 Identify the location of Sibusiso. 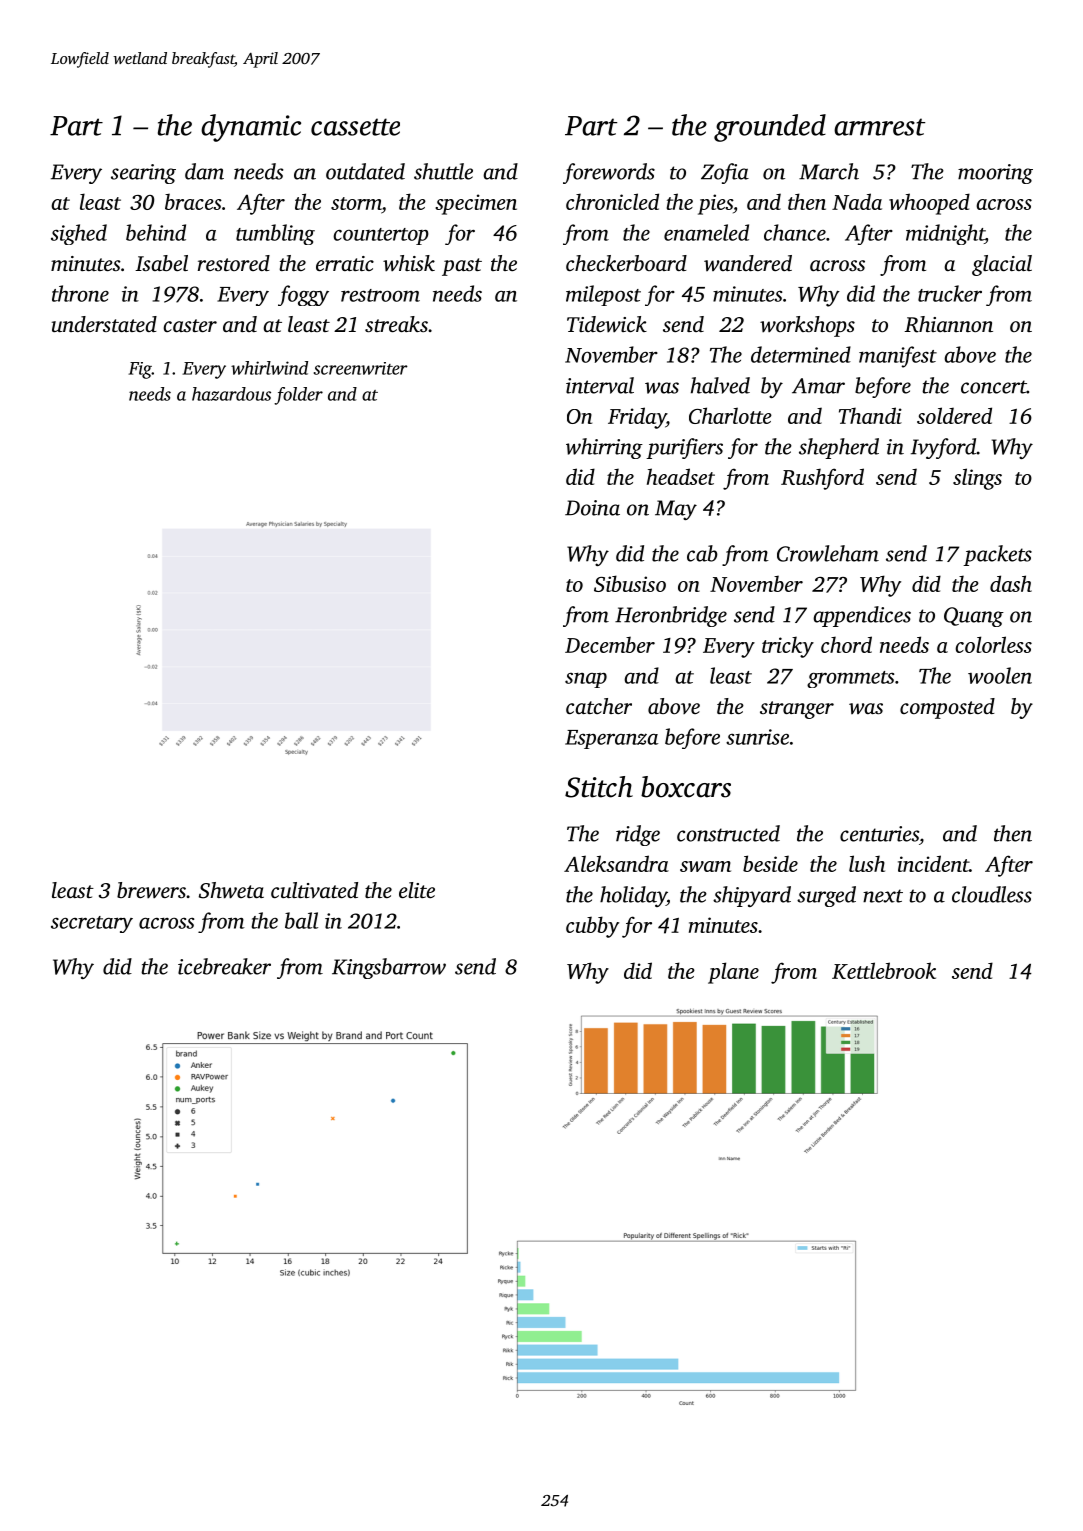
(630, 583).
